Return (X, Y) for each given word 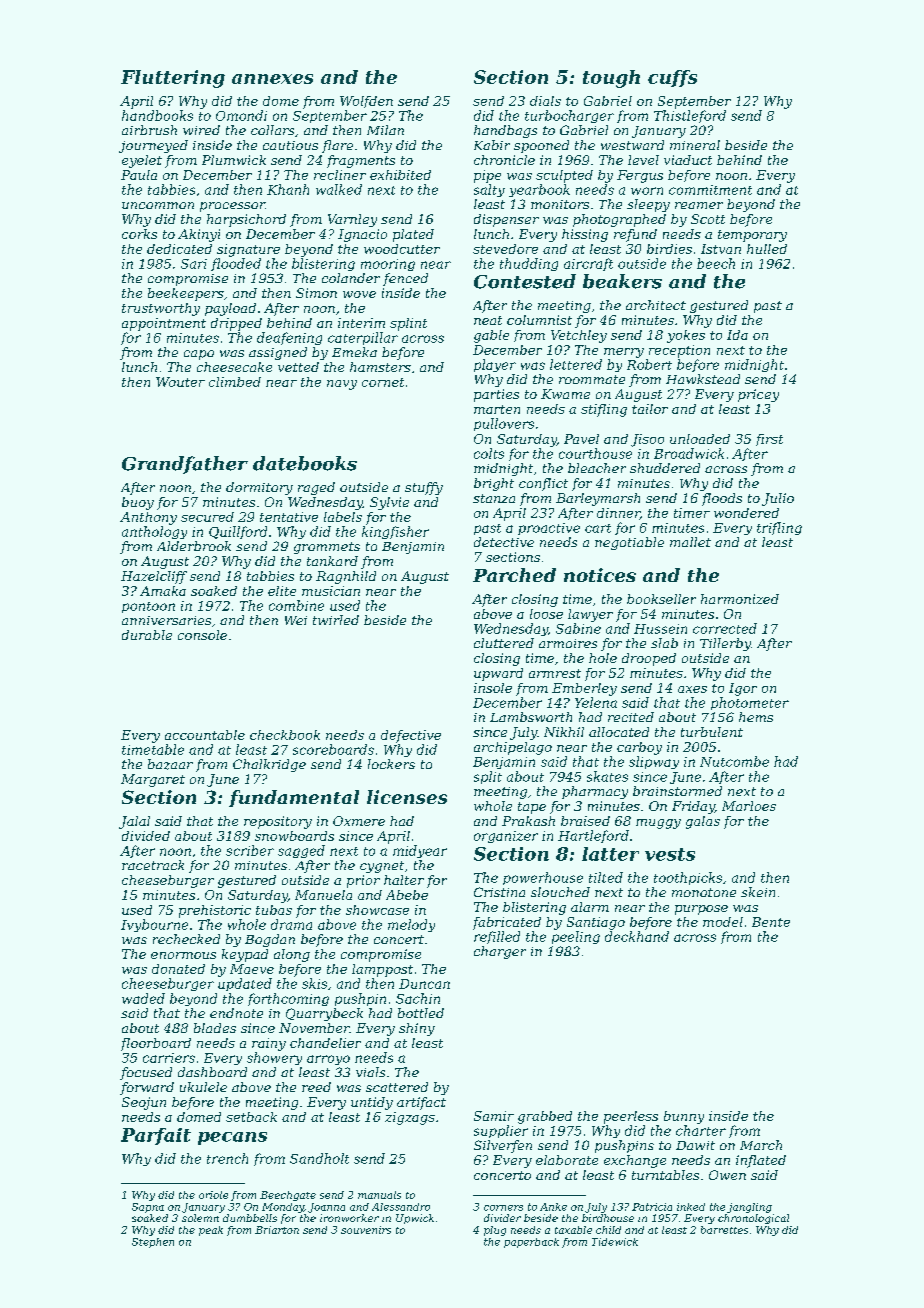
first (769, 440)
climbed (235, 382)
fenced (405, 279)
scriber (250, 850)
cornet (383, 382)
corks (139, 234)
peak (211, 1231)
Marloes (749, 806)
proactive (549, 529)
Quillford (238, 532)
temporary (752, 236)
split (488, 777)
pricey (758, 395)
